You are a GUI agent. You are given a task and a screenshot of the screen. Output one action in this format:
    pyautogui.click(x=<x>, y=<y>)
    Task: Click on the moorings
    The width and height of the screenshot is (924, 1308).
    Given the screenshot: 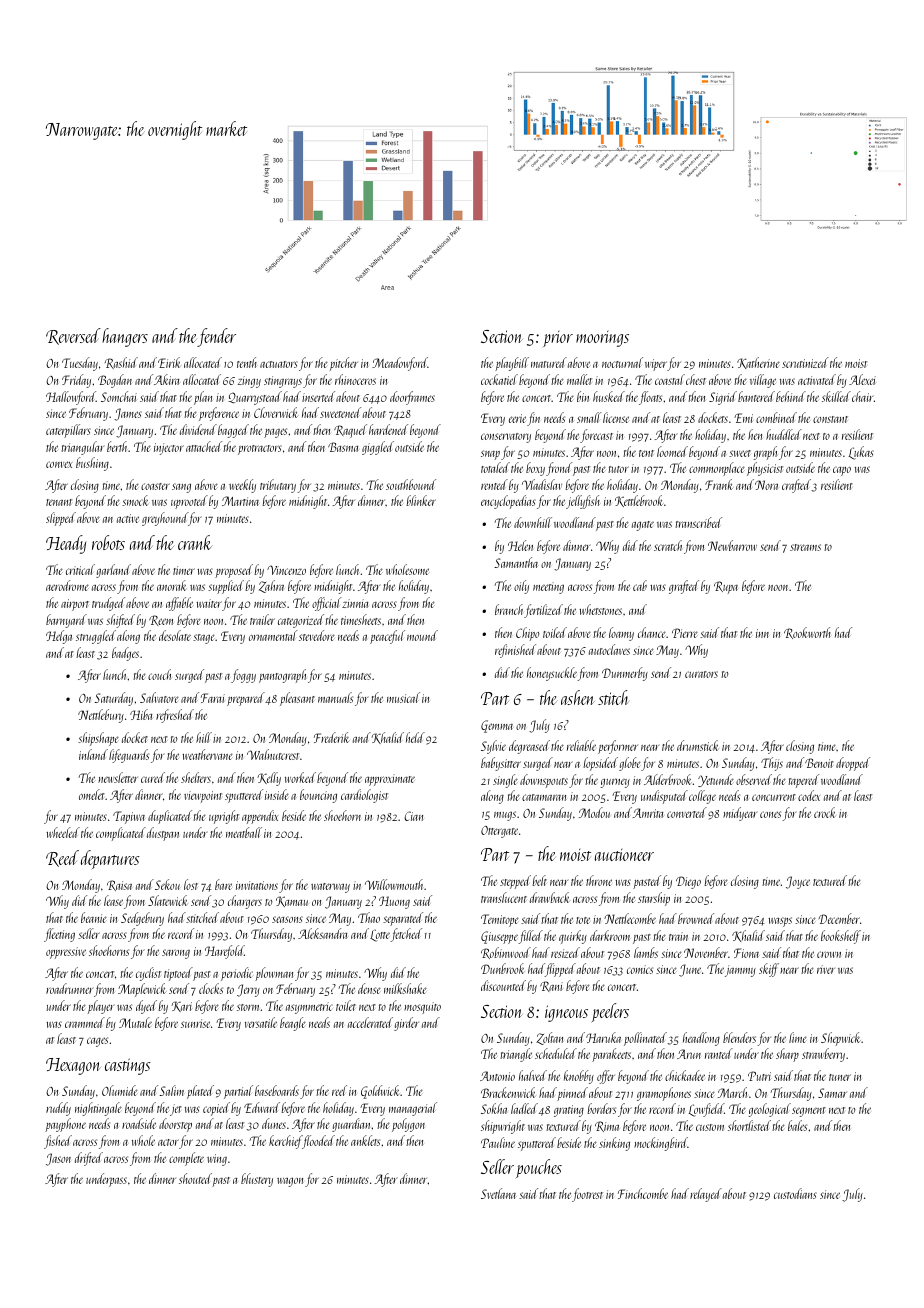 What is the action you would take?
    pyautogui.click(x=602, y=339)
